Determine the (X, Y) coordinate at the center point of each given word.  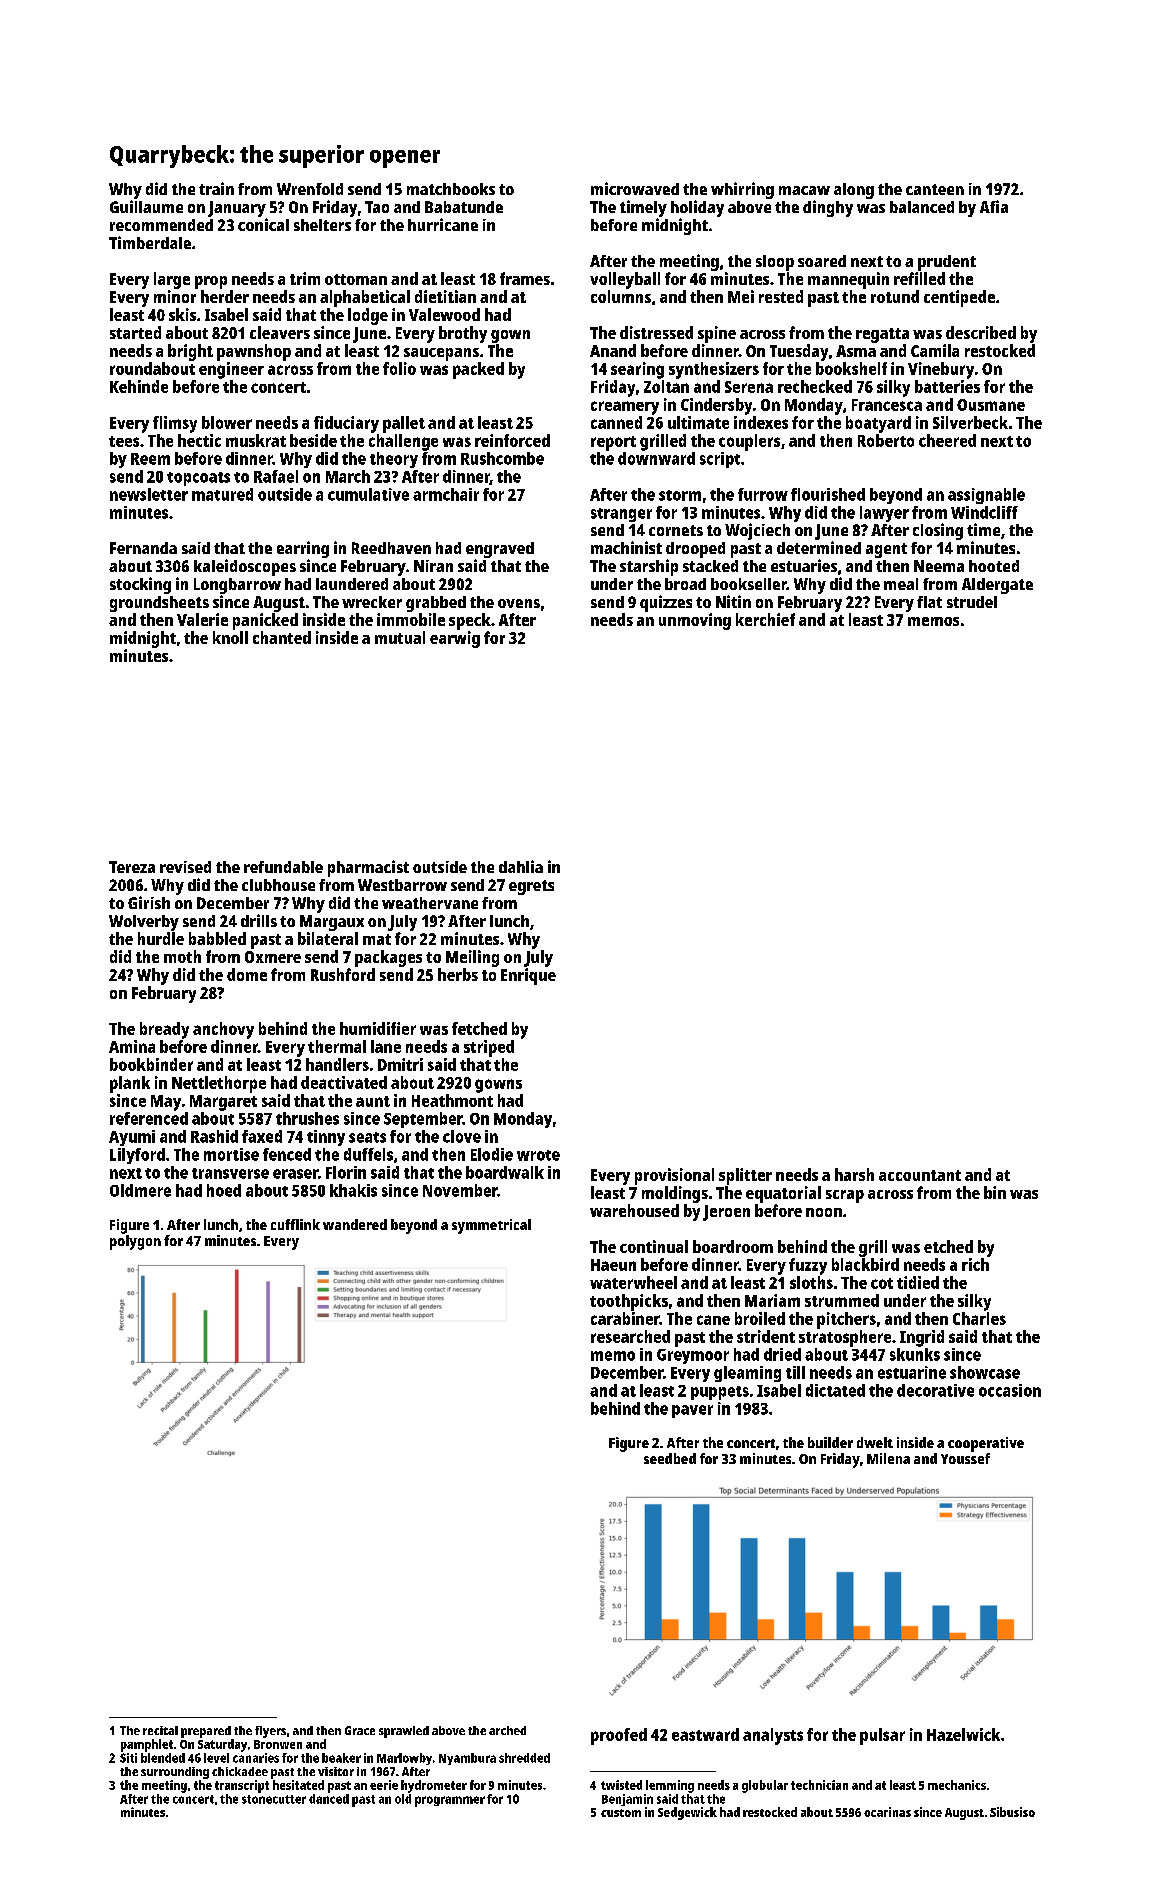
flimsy (175, 424)
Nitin (733, 601)
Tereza (132, 867)
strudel (972, 602)
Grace (360, 1730)
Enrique (528, 976)
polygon (135, 1242)
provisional (674, 1176)
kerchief (765, 619)
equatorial (783, 1194)
